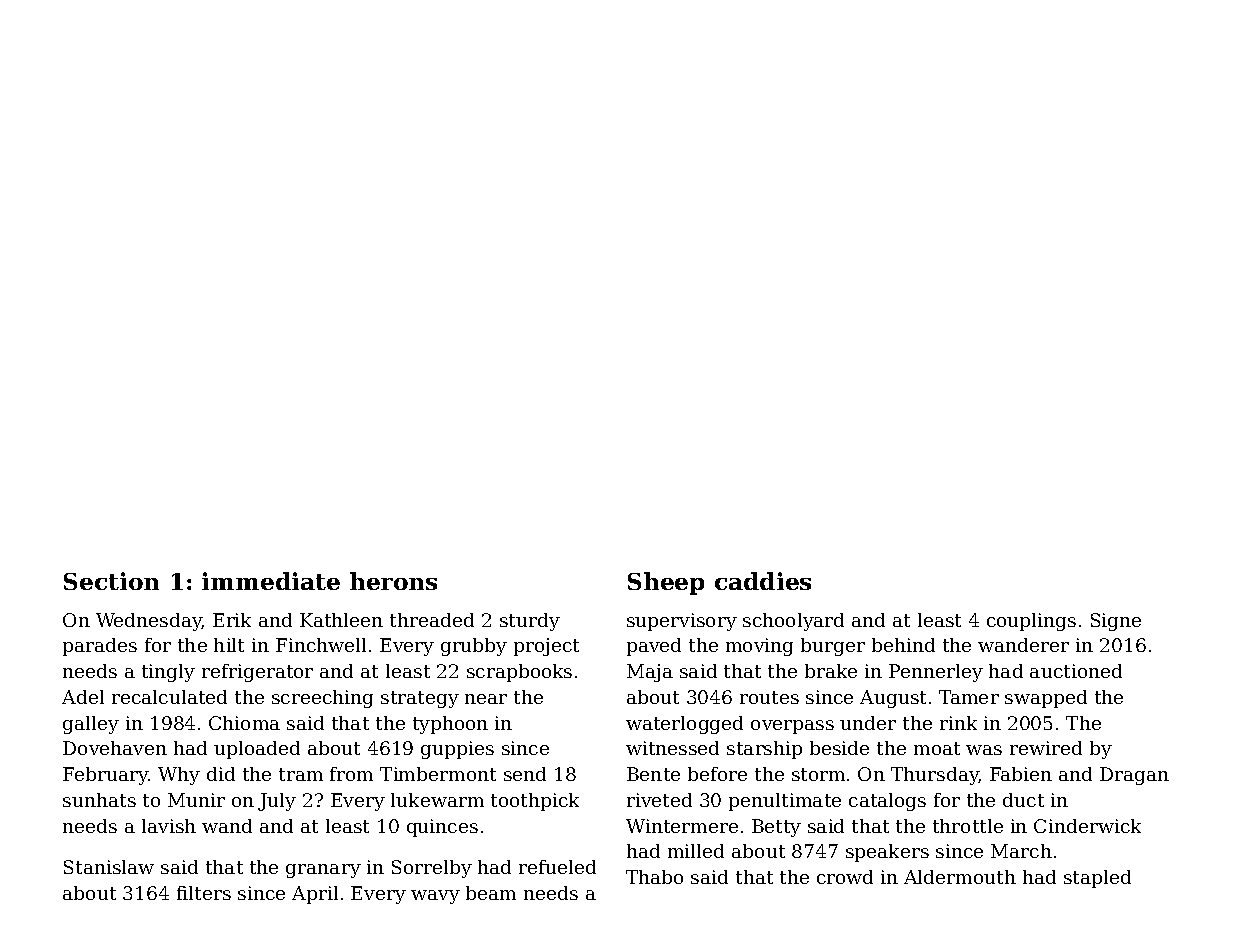 Image resolution: width=1233 pixels, height=952 pixels. Describe the element at coordinates (491, 893) in the image. I see `beam` at that location.
